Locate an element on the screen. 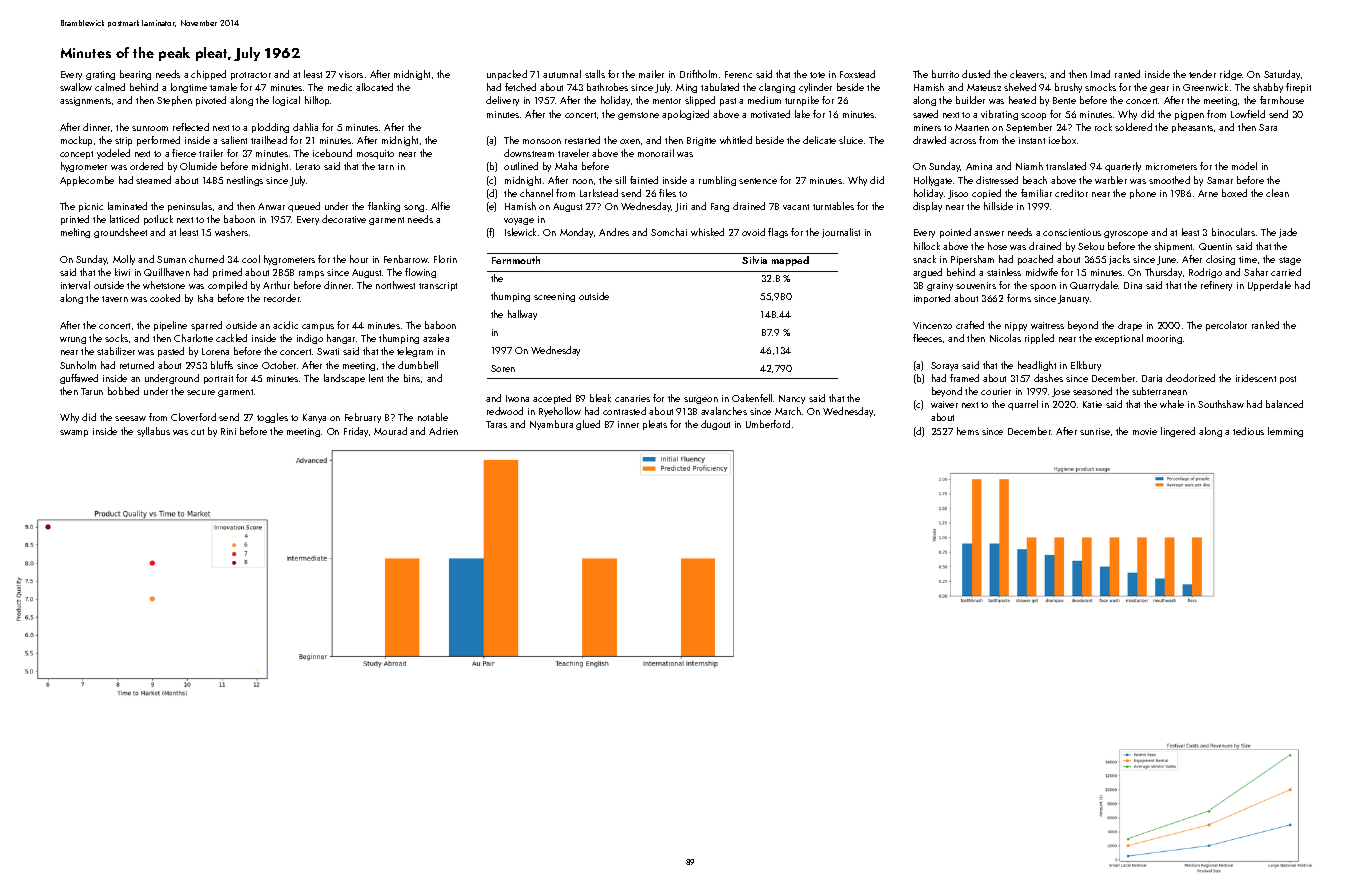  bleak is located at coordinates (600, 398).
